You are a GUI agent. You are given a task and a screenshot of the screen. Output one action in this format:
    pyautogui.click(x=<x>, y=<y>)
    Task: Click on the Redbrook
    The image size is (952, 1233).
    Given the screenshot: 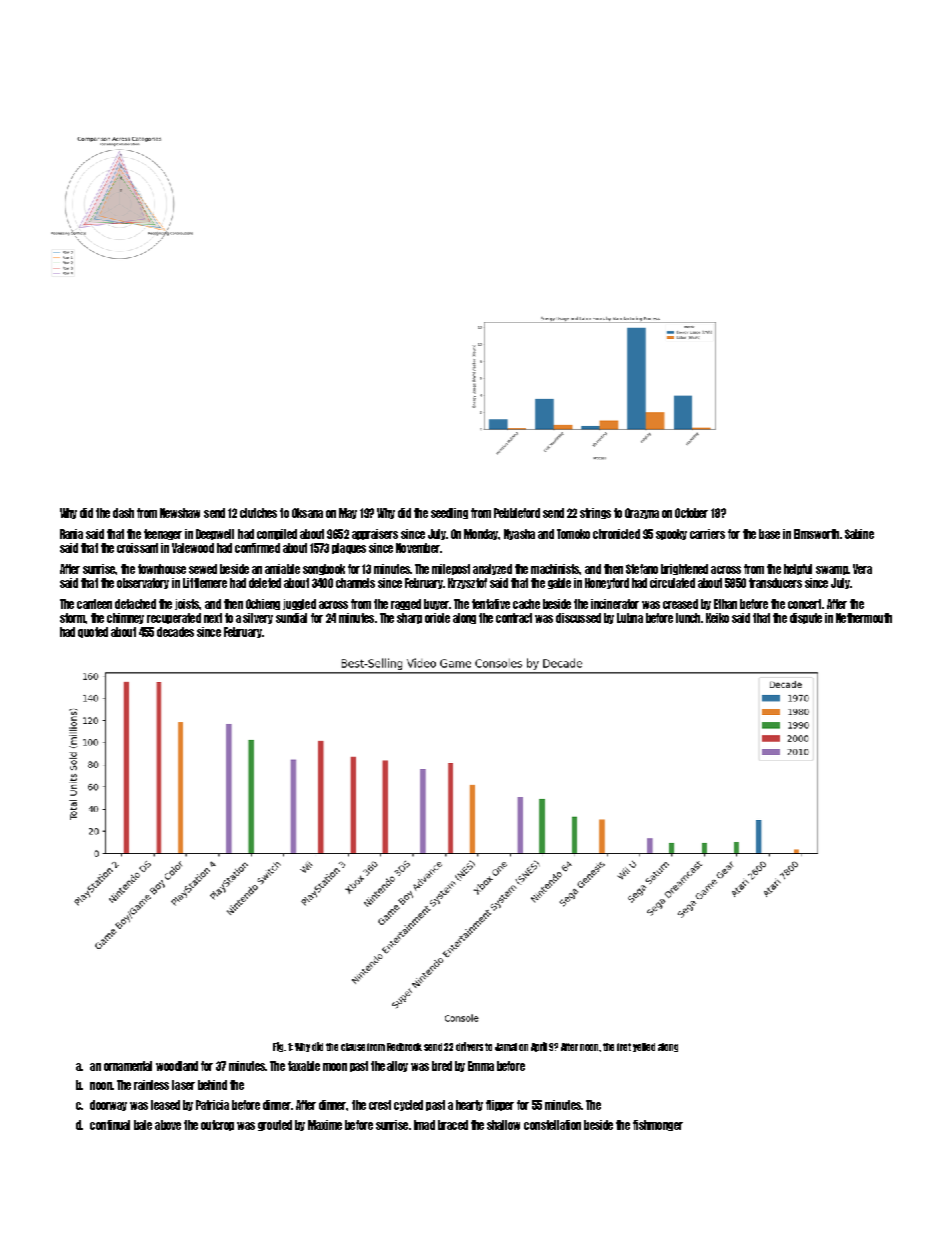 What is the action you would take?
    pyautogui.click(x=404, y=1047)
